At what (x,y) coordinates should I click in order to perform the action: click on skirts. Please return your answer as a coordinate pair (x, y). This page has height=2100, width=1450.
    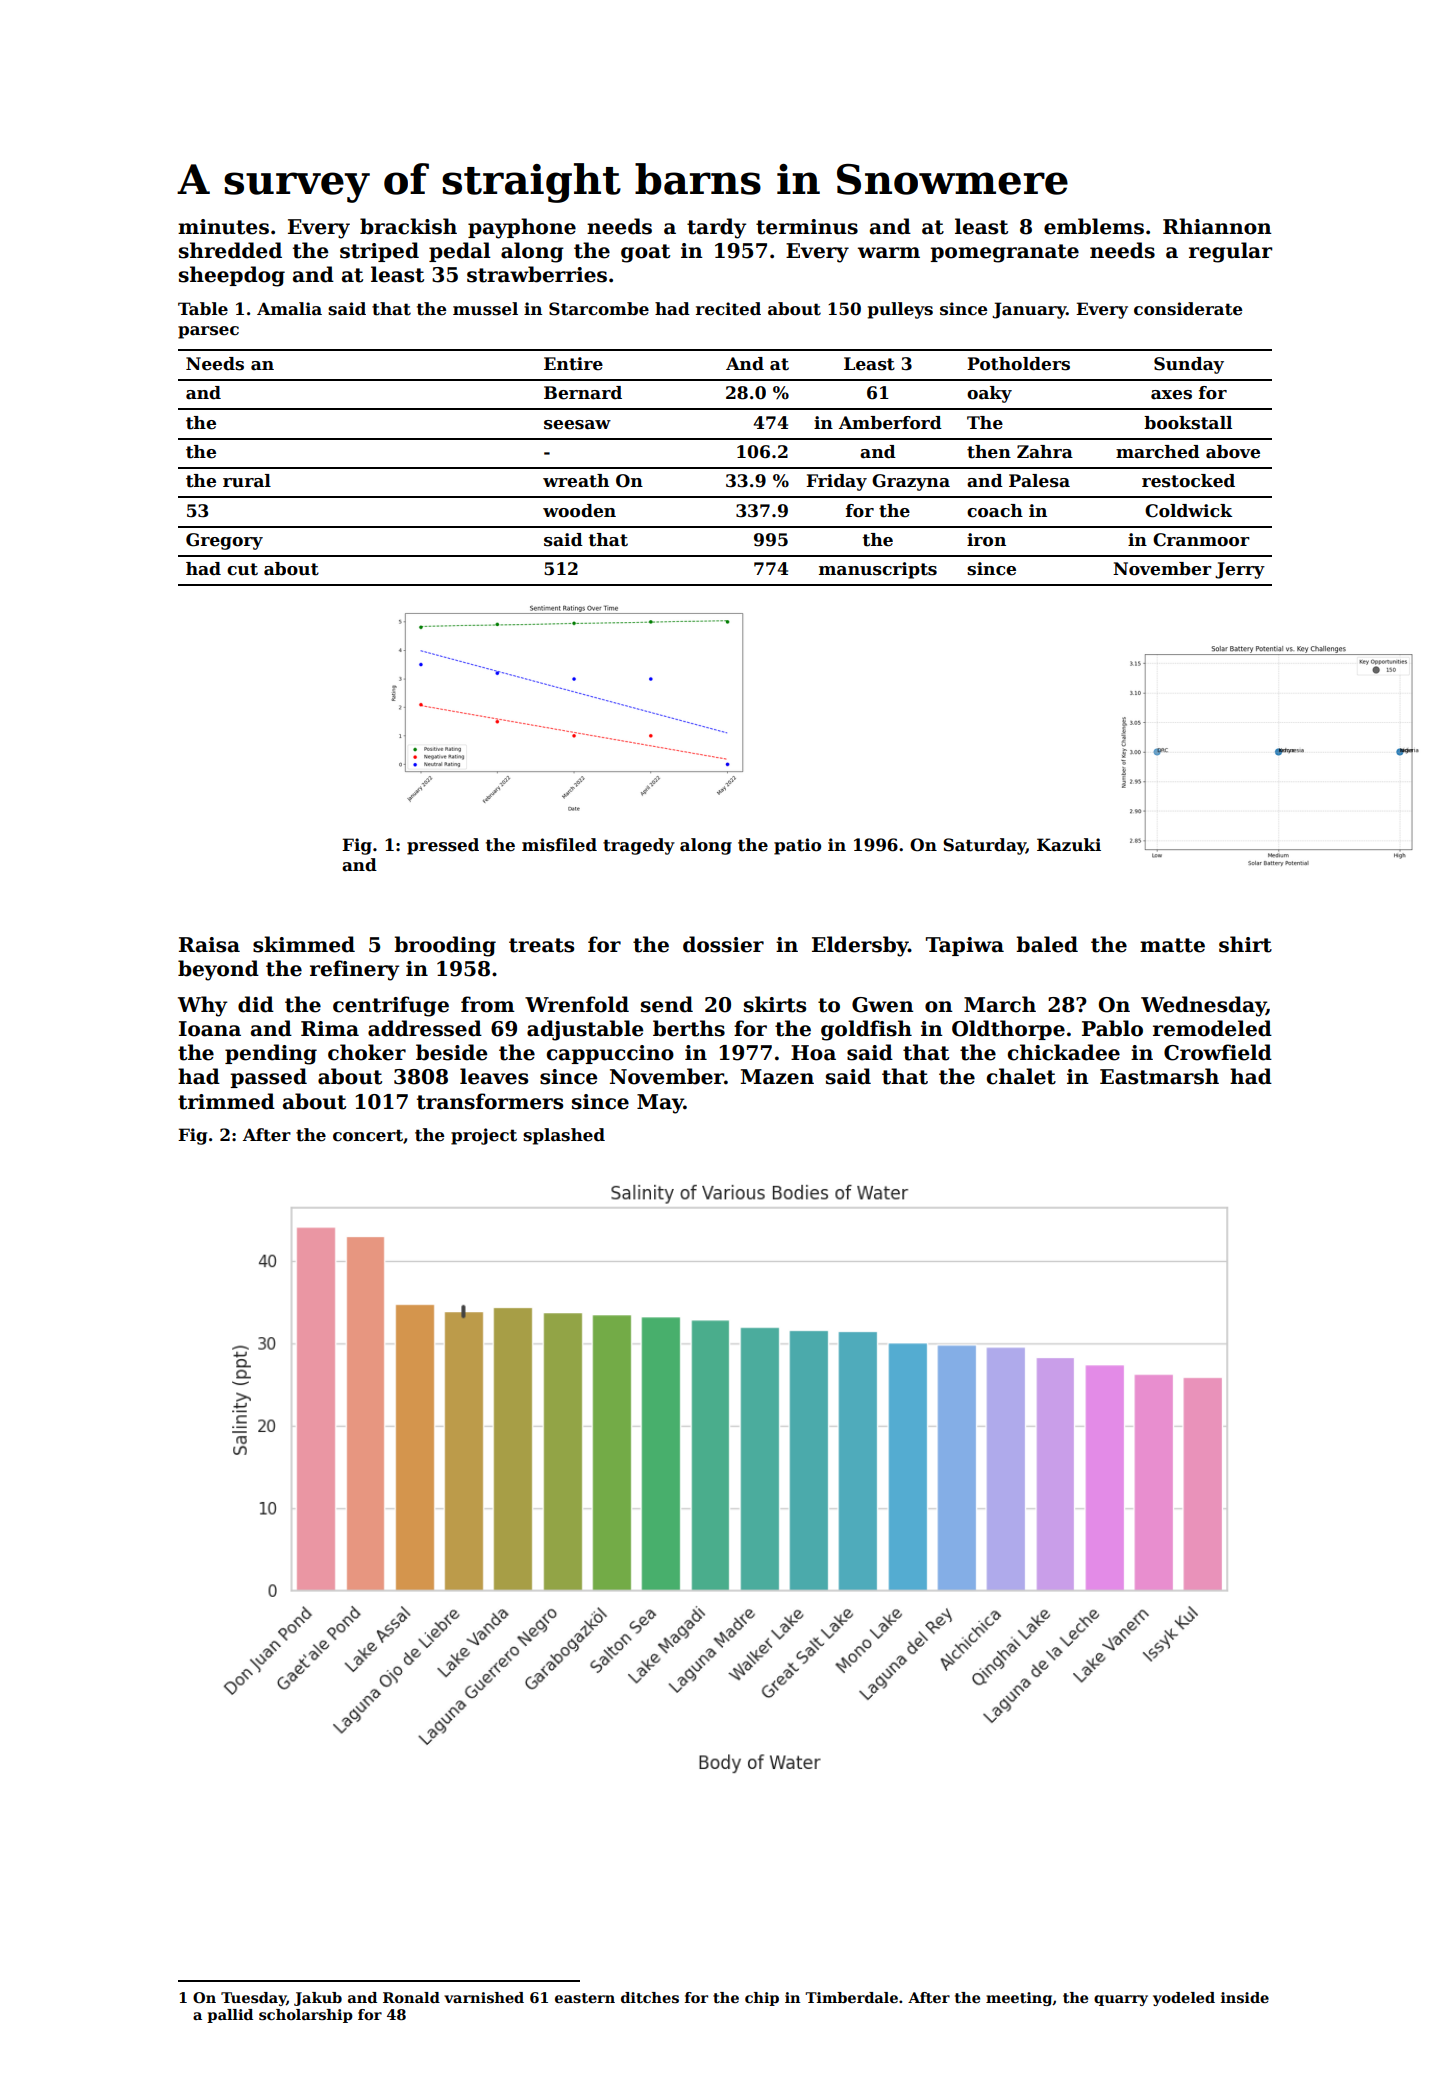
    Looking at the image, I should click on (775, 1004).
